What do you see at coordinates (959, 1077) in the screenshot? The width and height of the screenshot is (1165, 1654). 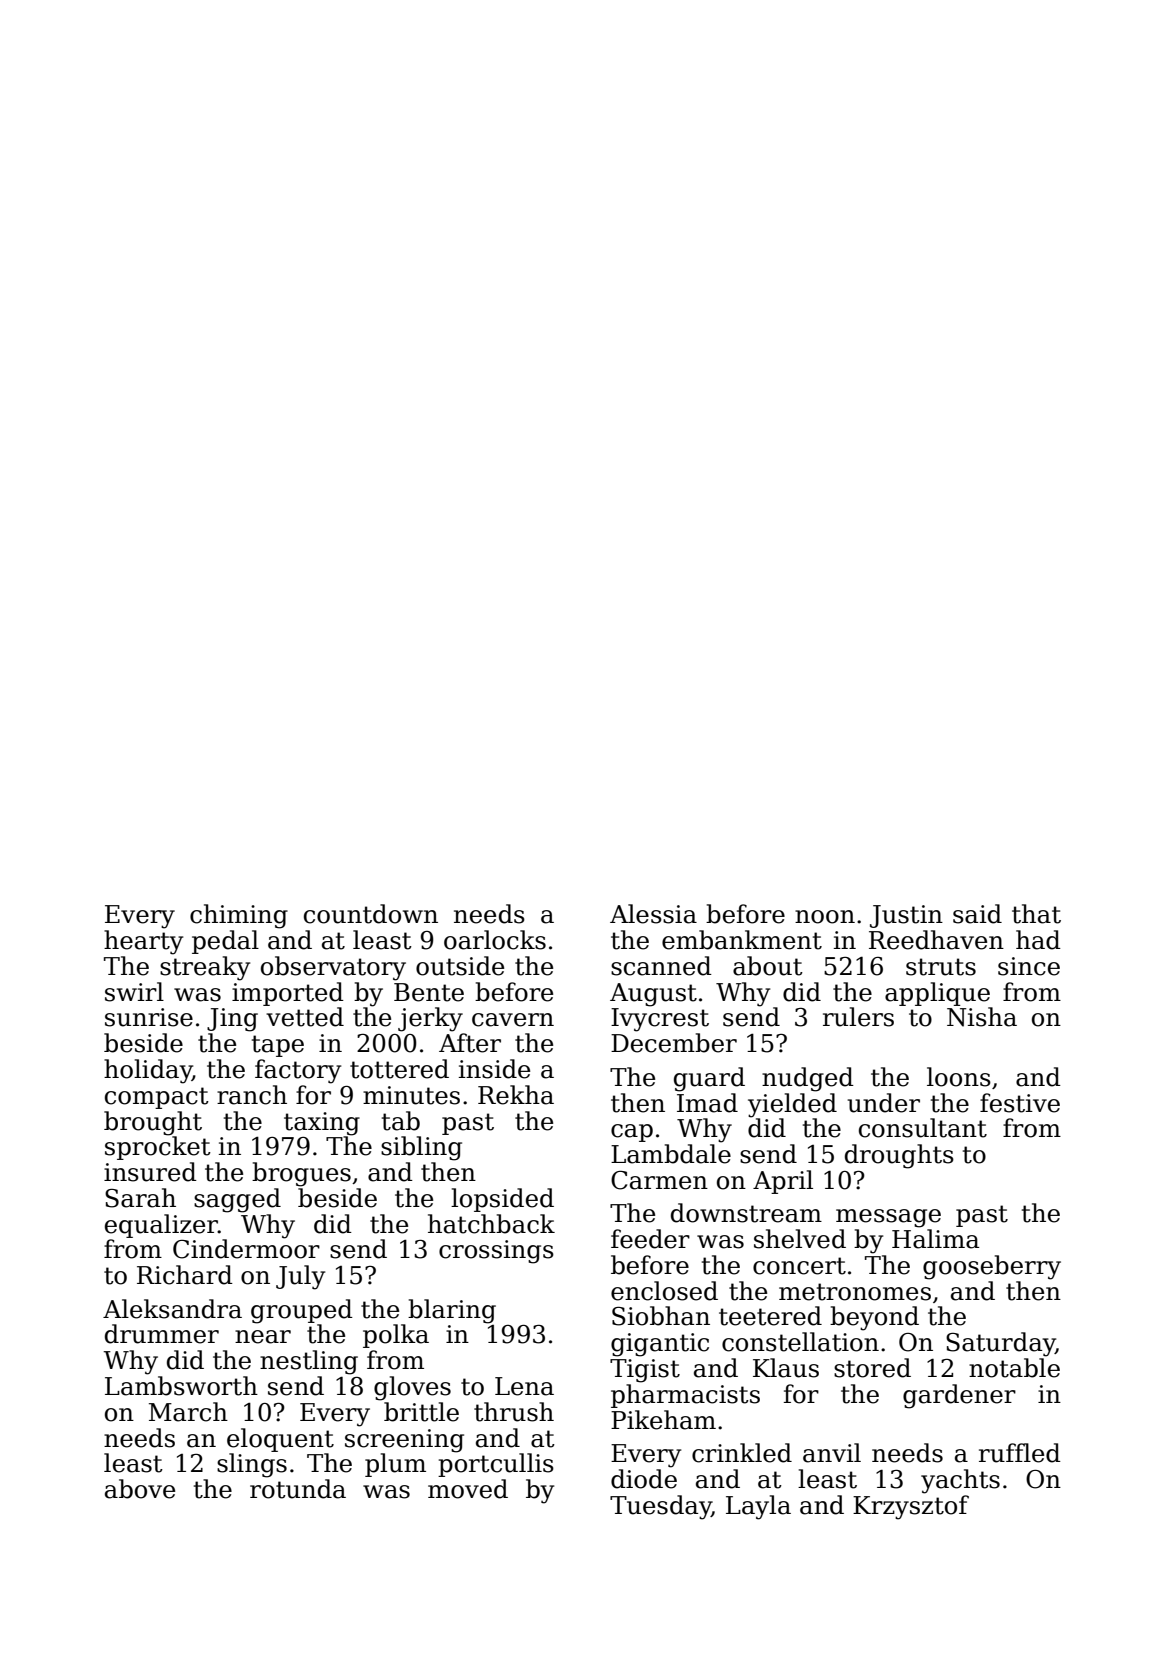 I see `loons` at bounding box center [959, 1077].
